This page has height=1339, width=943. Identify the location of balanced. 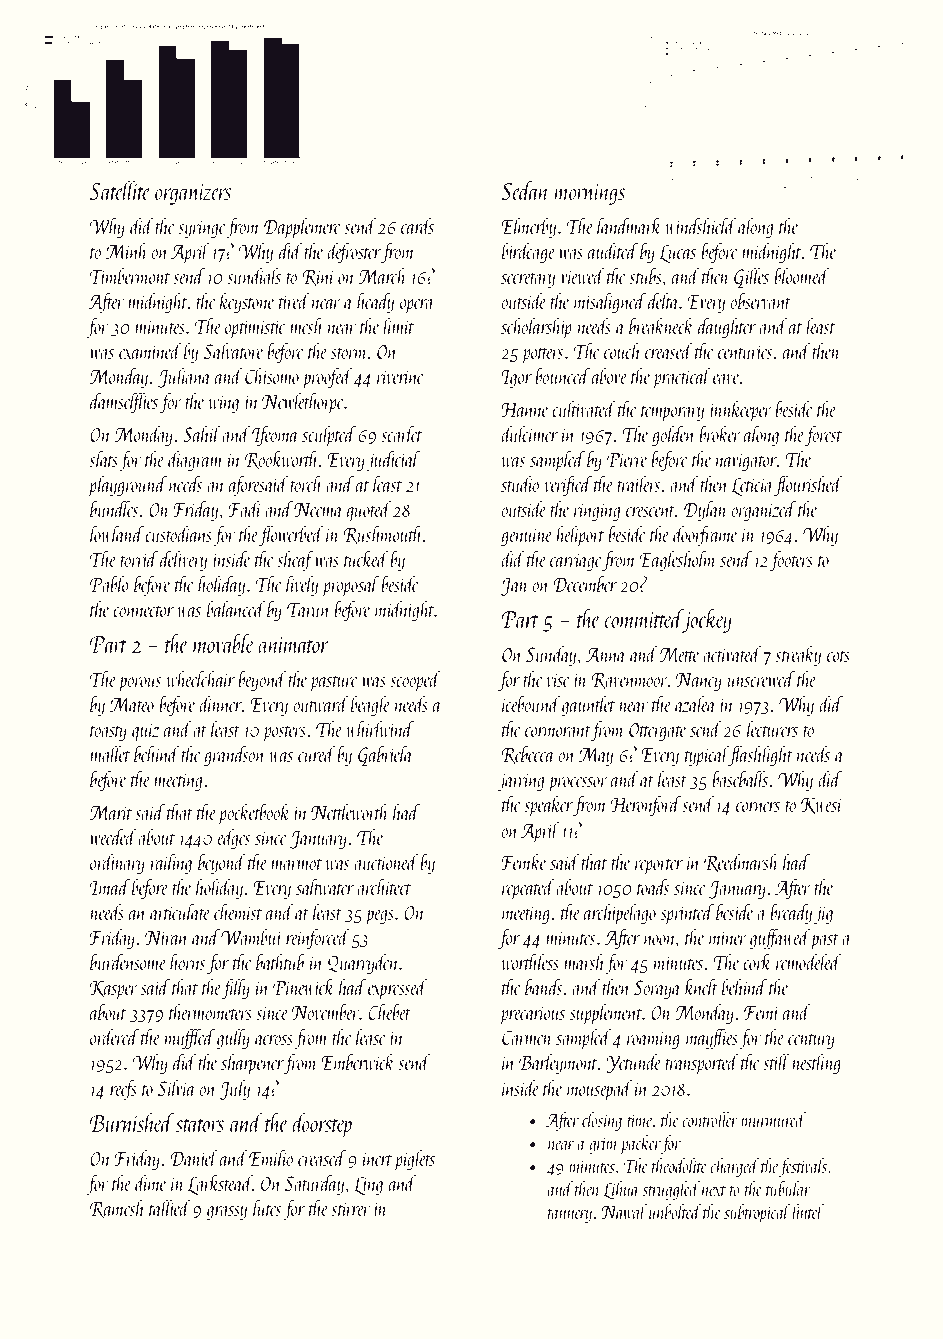
(236, 608).
